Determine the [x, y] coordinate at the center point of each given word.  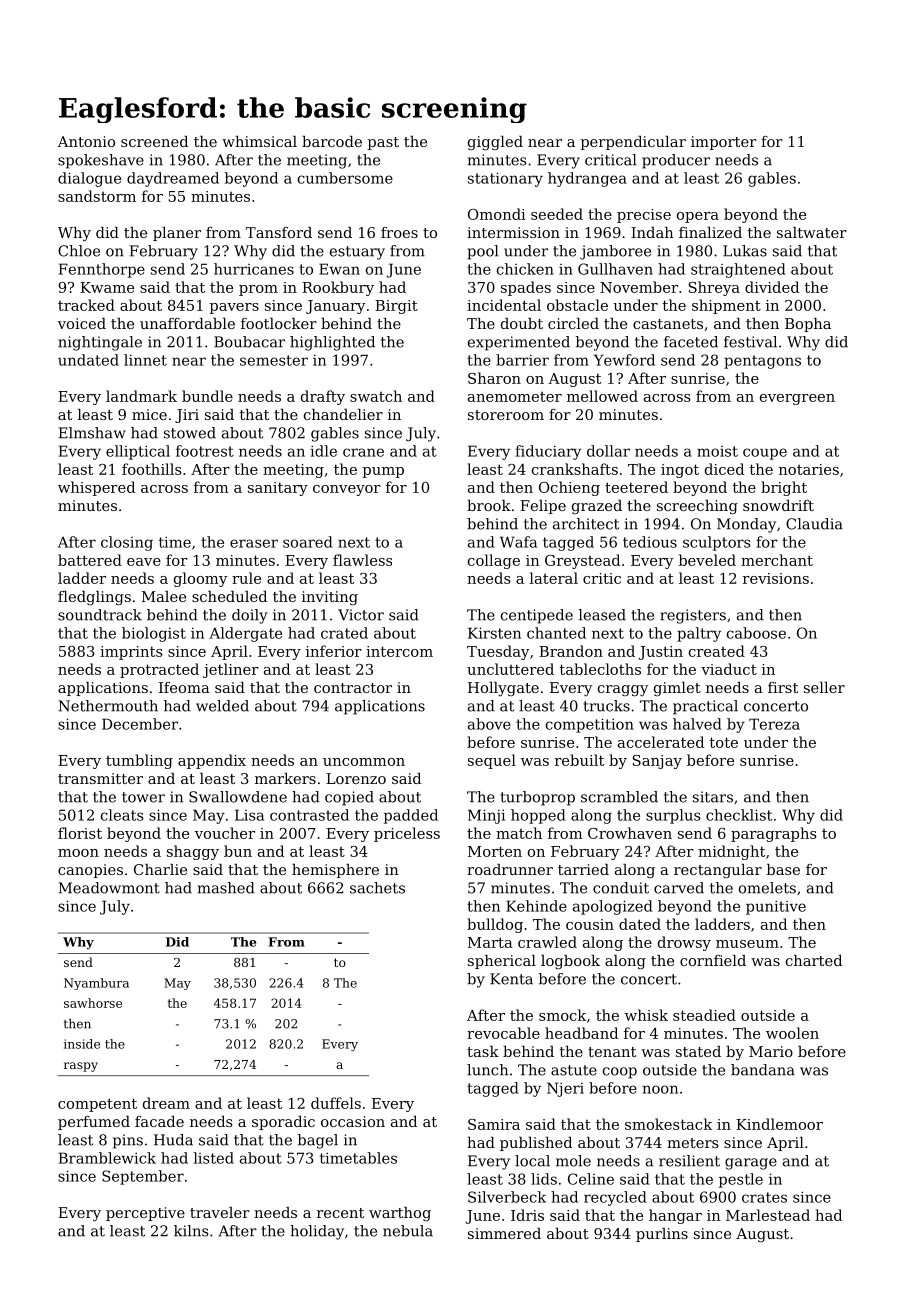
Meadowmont [109, 888]
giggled [495, 143]
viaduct [729, 669]
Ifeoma [184, 687]
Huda [173, 1140]
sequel [492, 761]
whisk [646, 1015]
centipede [537, 616]
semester [274, 360]
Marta [490, 942]
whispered [96, 488]
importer [724, 143]
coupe [765, 454]
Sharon [494, 378]
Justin [661, 653]
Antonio [86, 141]
